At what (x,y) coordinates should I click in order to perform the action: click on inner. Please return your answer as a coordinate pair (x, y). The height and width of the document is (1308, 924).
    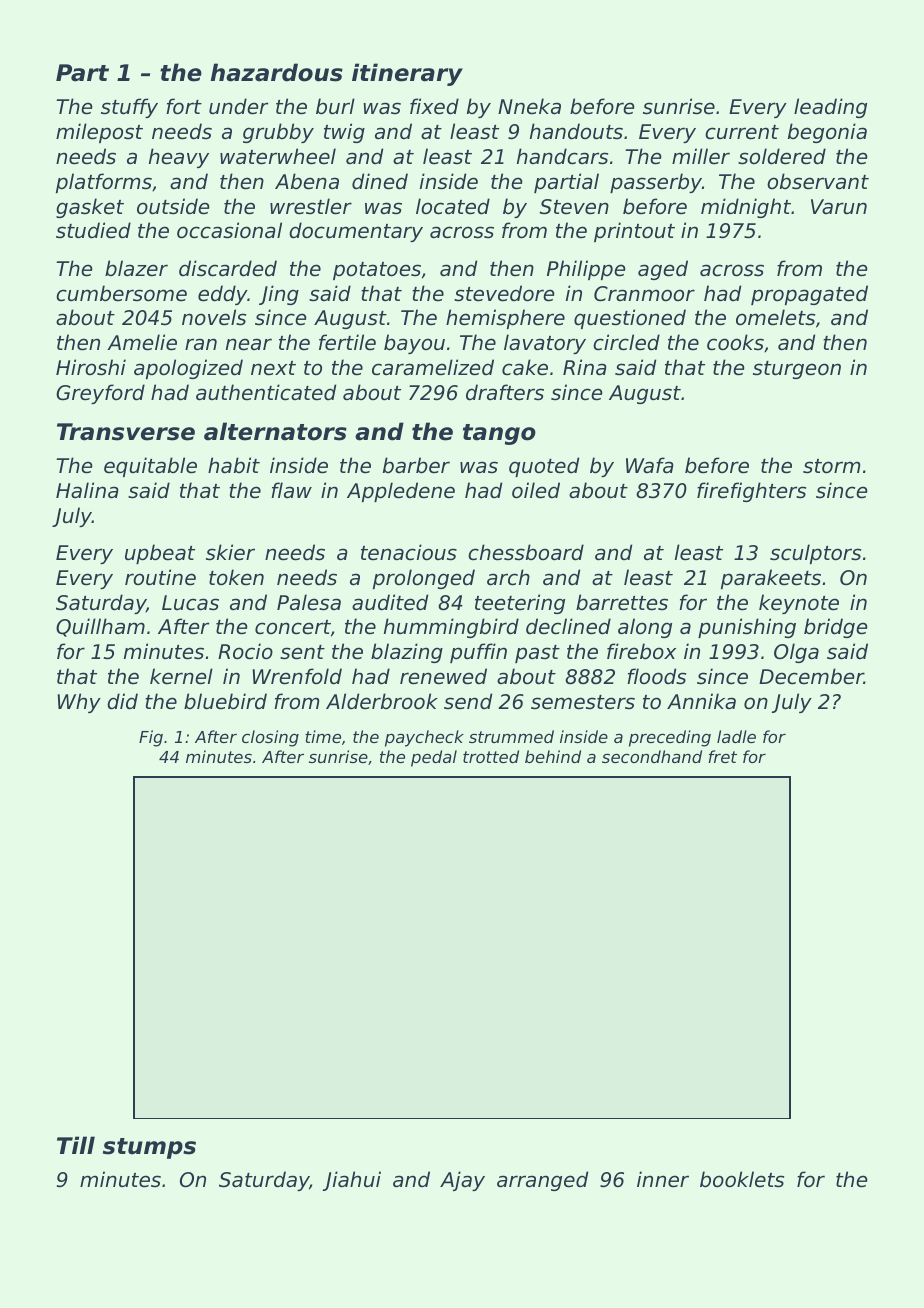
    Looking at the image, I should click on (663, 1179).
